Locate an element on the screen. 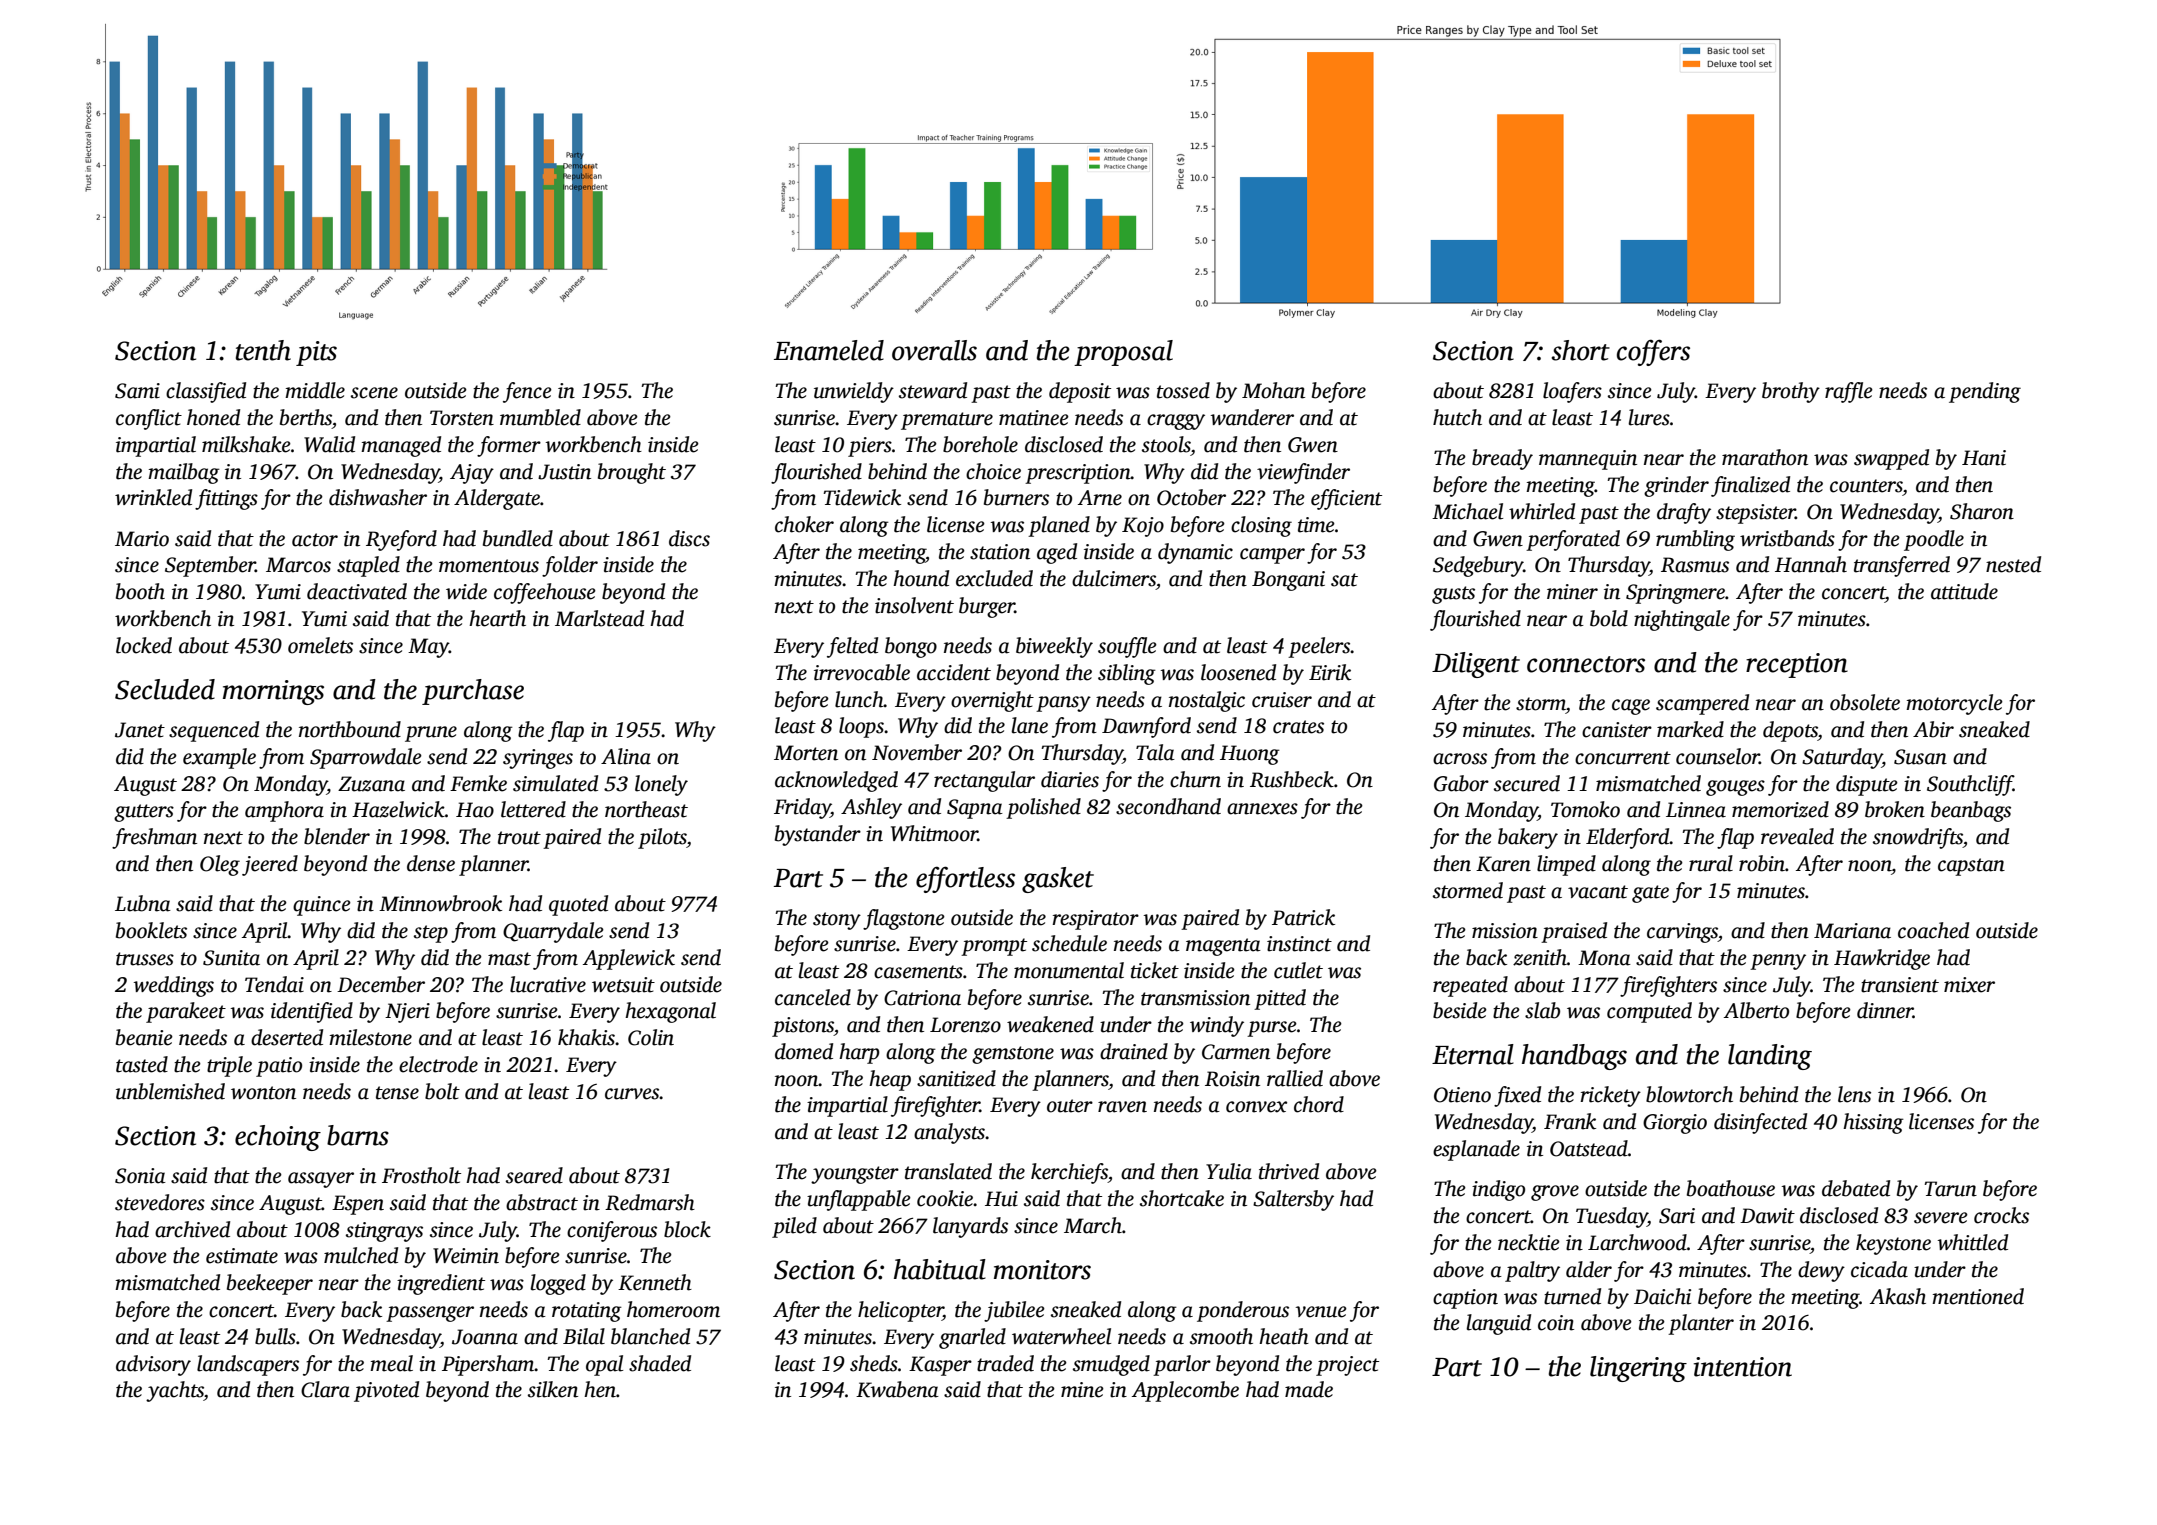 This screenshot has width=2157, height=1525. premature is located at coordinates (947, 421).
